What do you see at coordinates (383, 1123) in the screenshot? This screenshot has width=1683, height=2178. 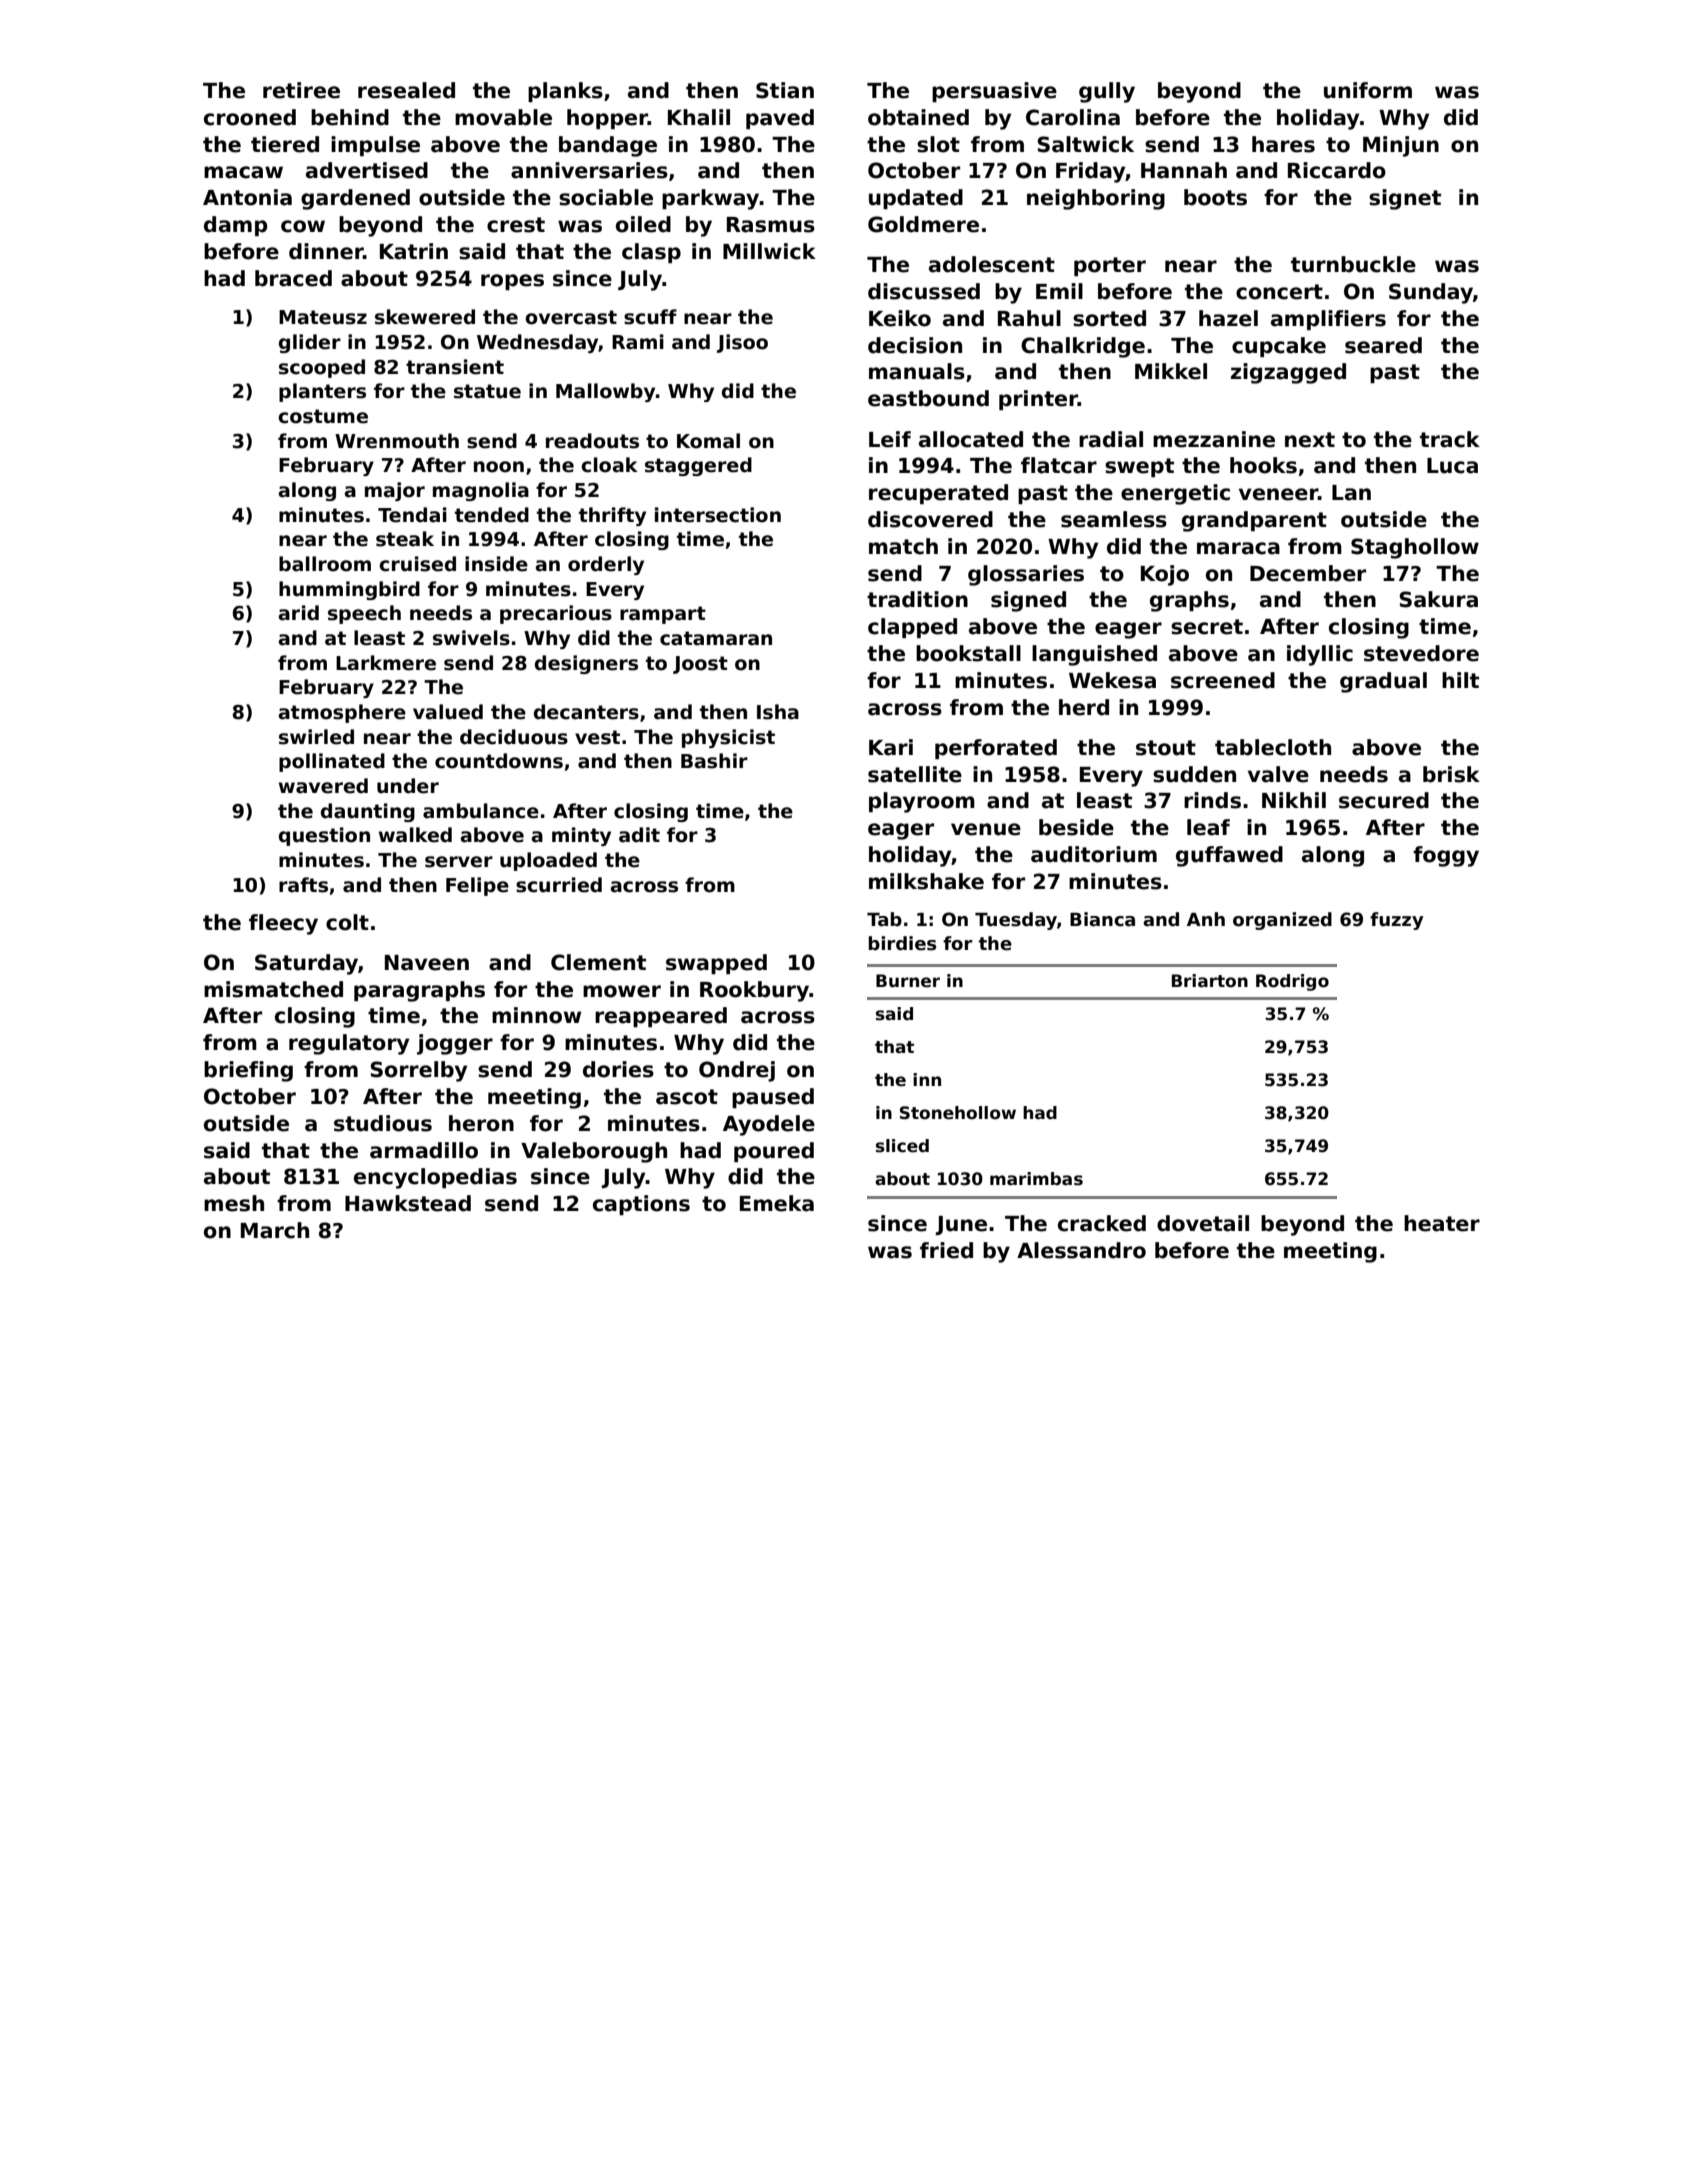 I see `studious` at bounding box center [383, 1123].
